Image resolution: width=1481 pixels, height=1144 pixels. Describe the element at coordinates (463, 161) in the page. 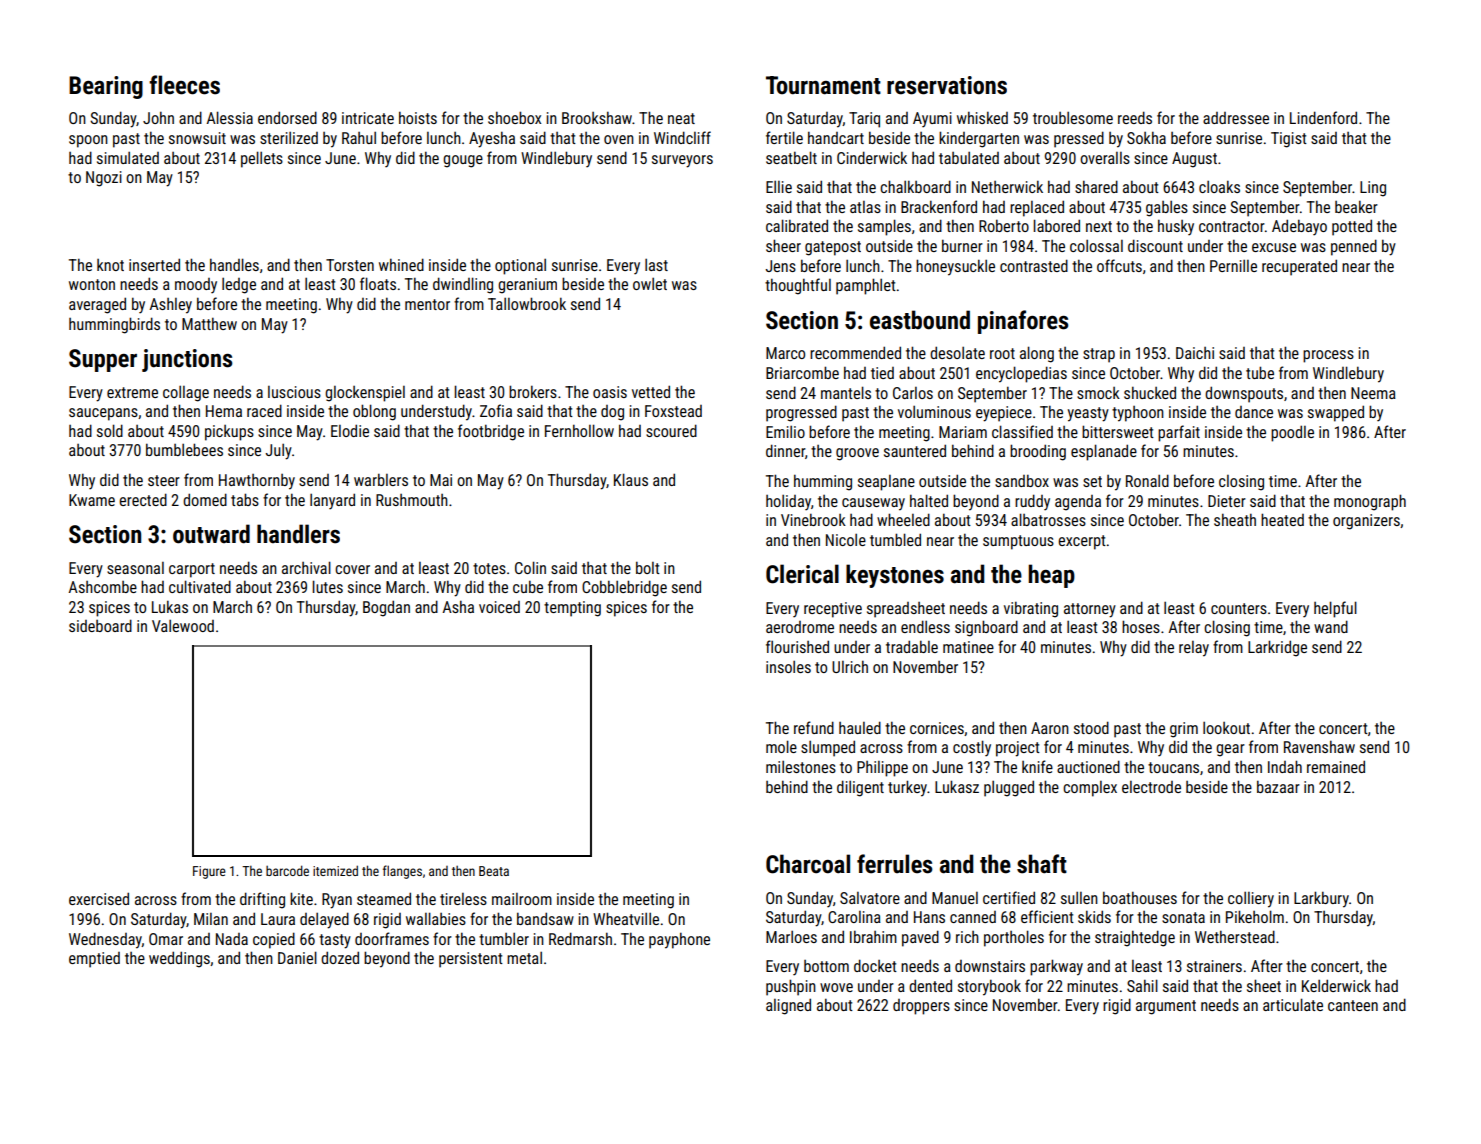

I see `gouge` at that location.
